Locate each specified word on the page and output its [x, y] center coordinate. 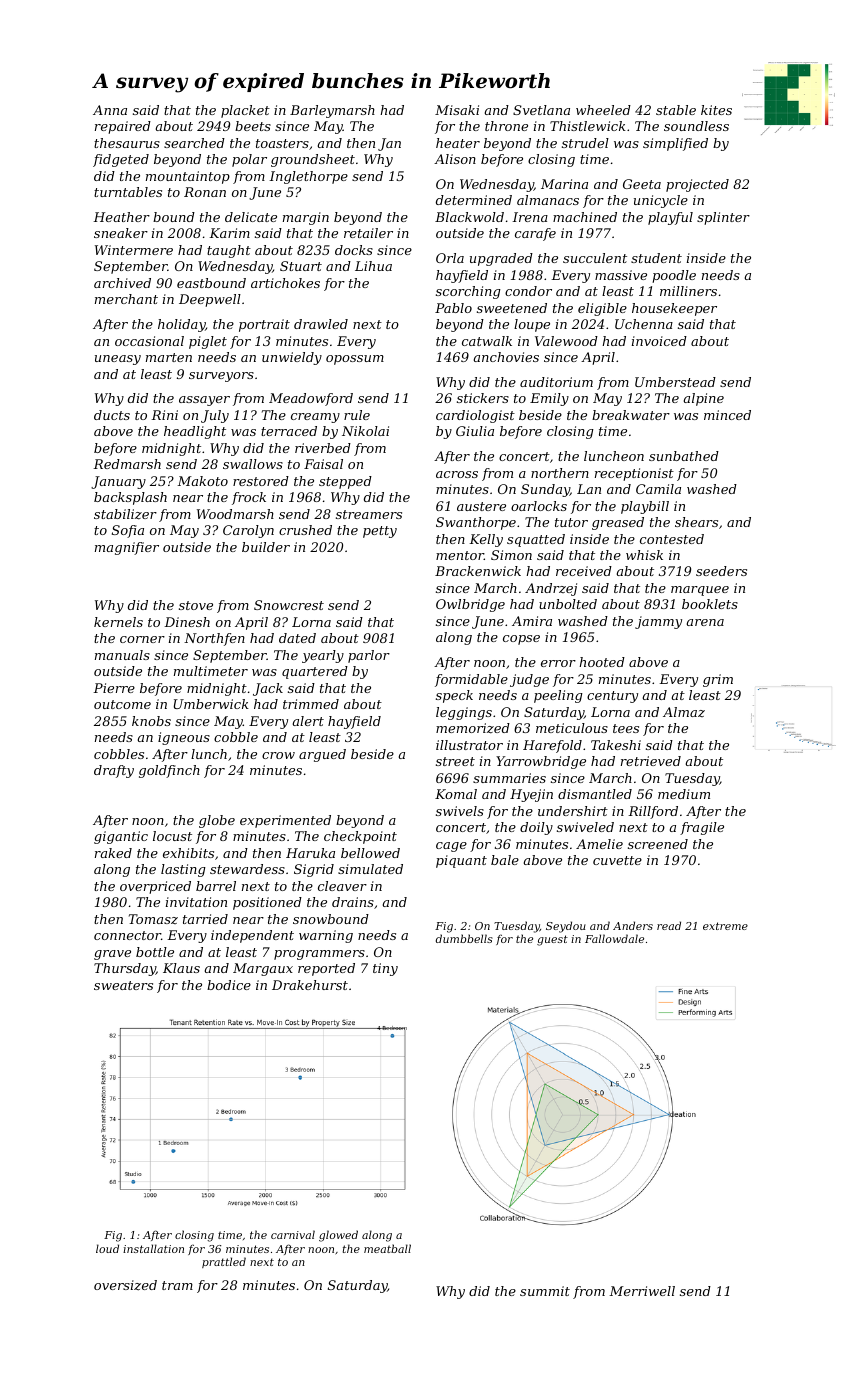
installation [153, 1248]
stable [676, 110]
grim [718, 680]
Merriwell [642, 1291]
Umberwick [211, 704]
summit [545, 1291]
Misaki [457, 110]
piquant [461, 861]
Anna [110, 110]
